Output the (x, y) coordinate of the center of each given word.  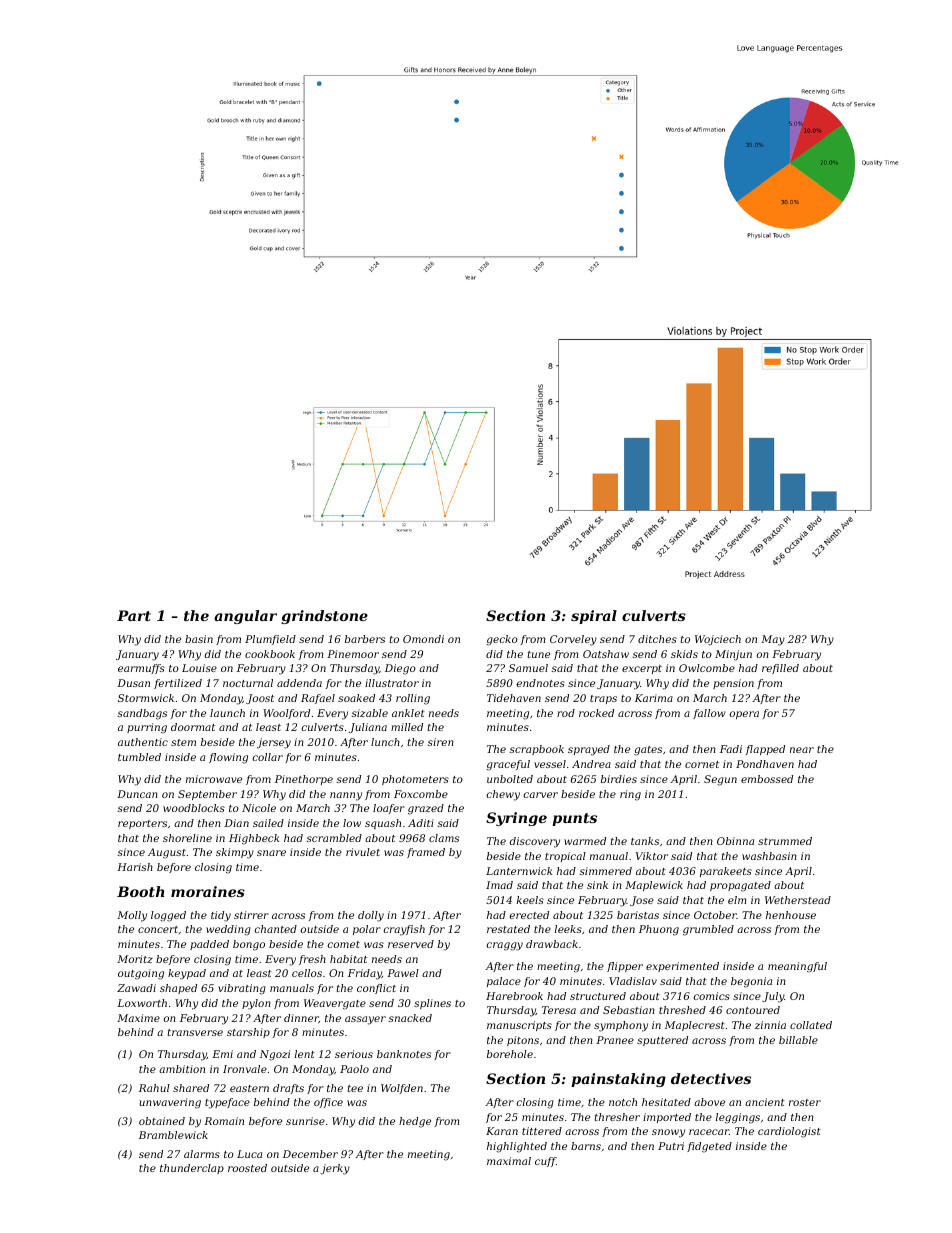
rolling (413, 699)
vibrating (242, 989)
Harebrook (514, 996)
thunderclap (192, 1169)
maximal (509, 1161)
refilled (780, 669)
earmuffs (141, 669)
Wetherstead (798, 900)
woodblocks (194, 808)
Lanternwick (519, 871)
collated (811, 1025)
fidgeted (709, 1147)
